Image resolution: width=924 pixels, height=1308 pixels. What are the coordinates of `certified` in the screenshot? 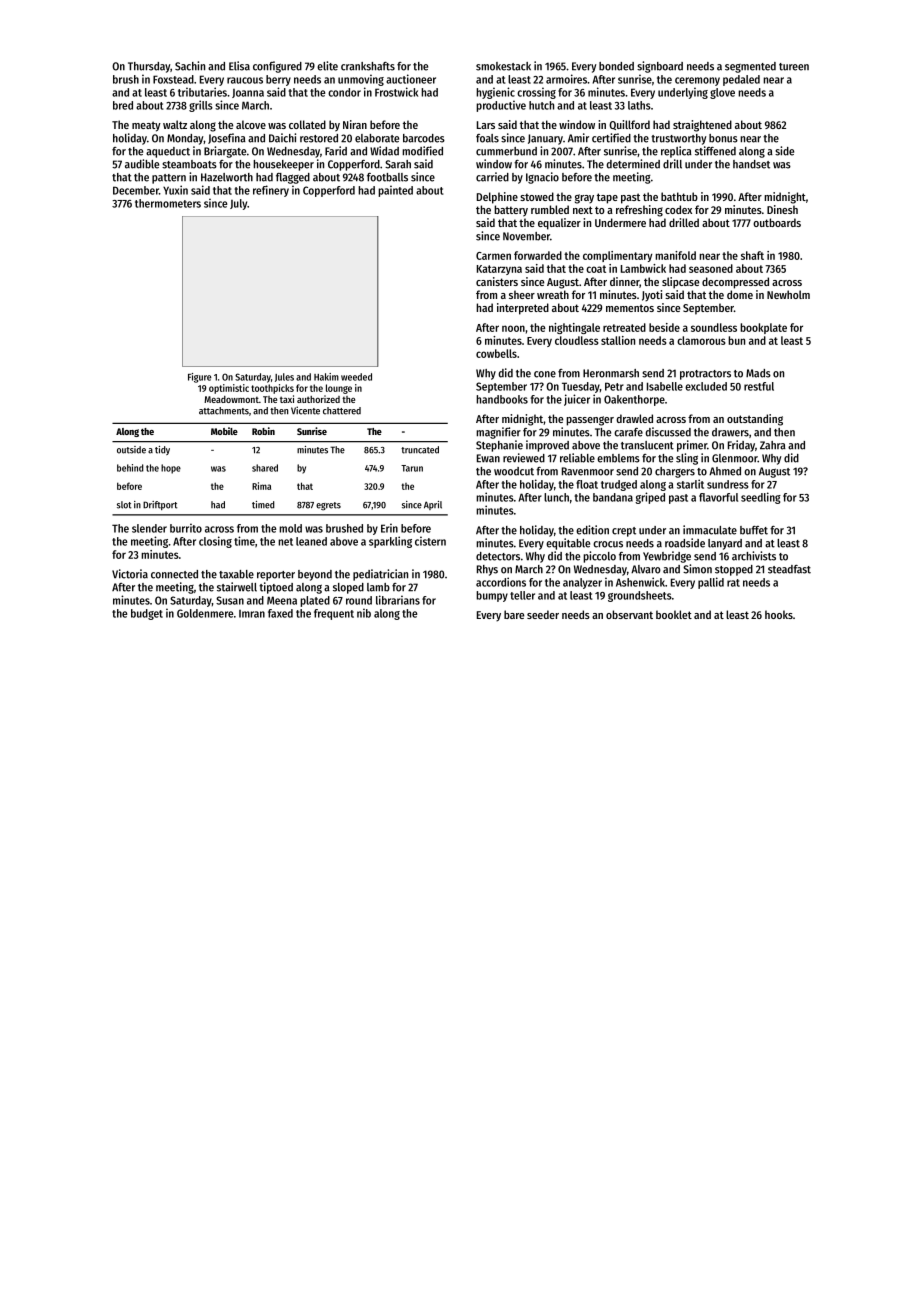 It's located at (611, 138).
